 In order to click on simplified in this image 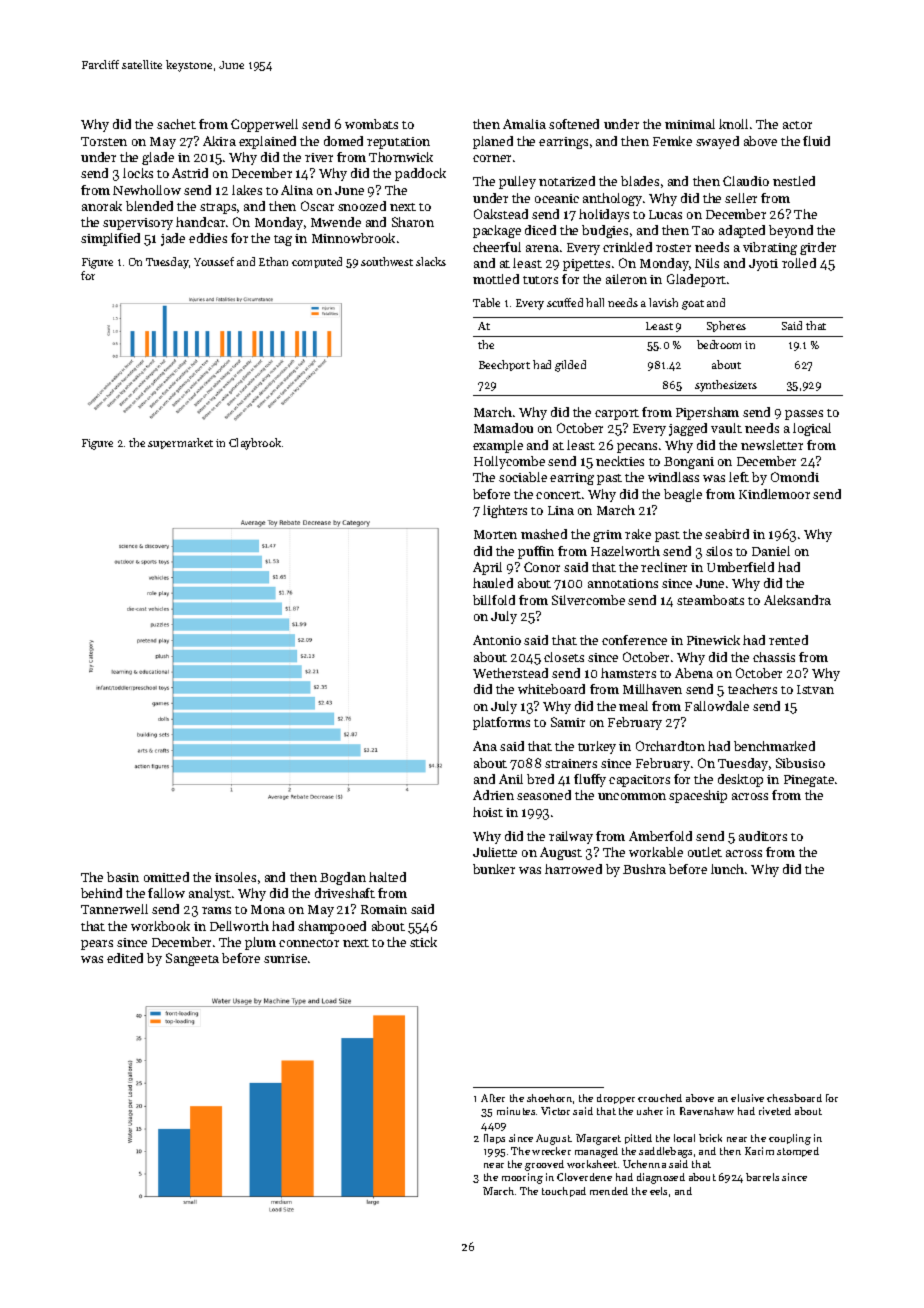, I will do `click(110, 239)`.
